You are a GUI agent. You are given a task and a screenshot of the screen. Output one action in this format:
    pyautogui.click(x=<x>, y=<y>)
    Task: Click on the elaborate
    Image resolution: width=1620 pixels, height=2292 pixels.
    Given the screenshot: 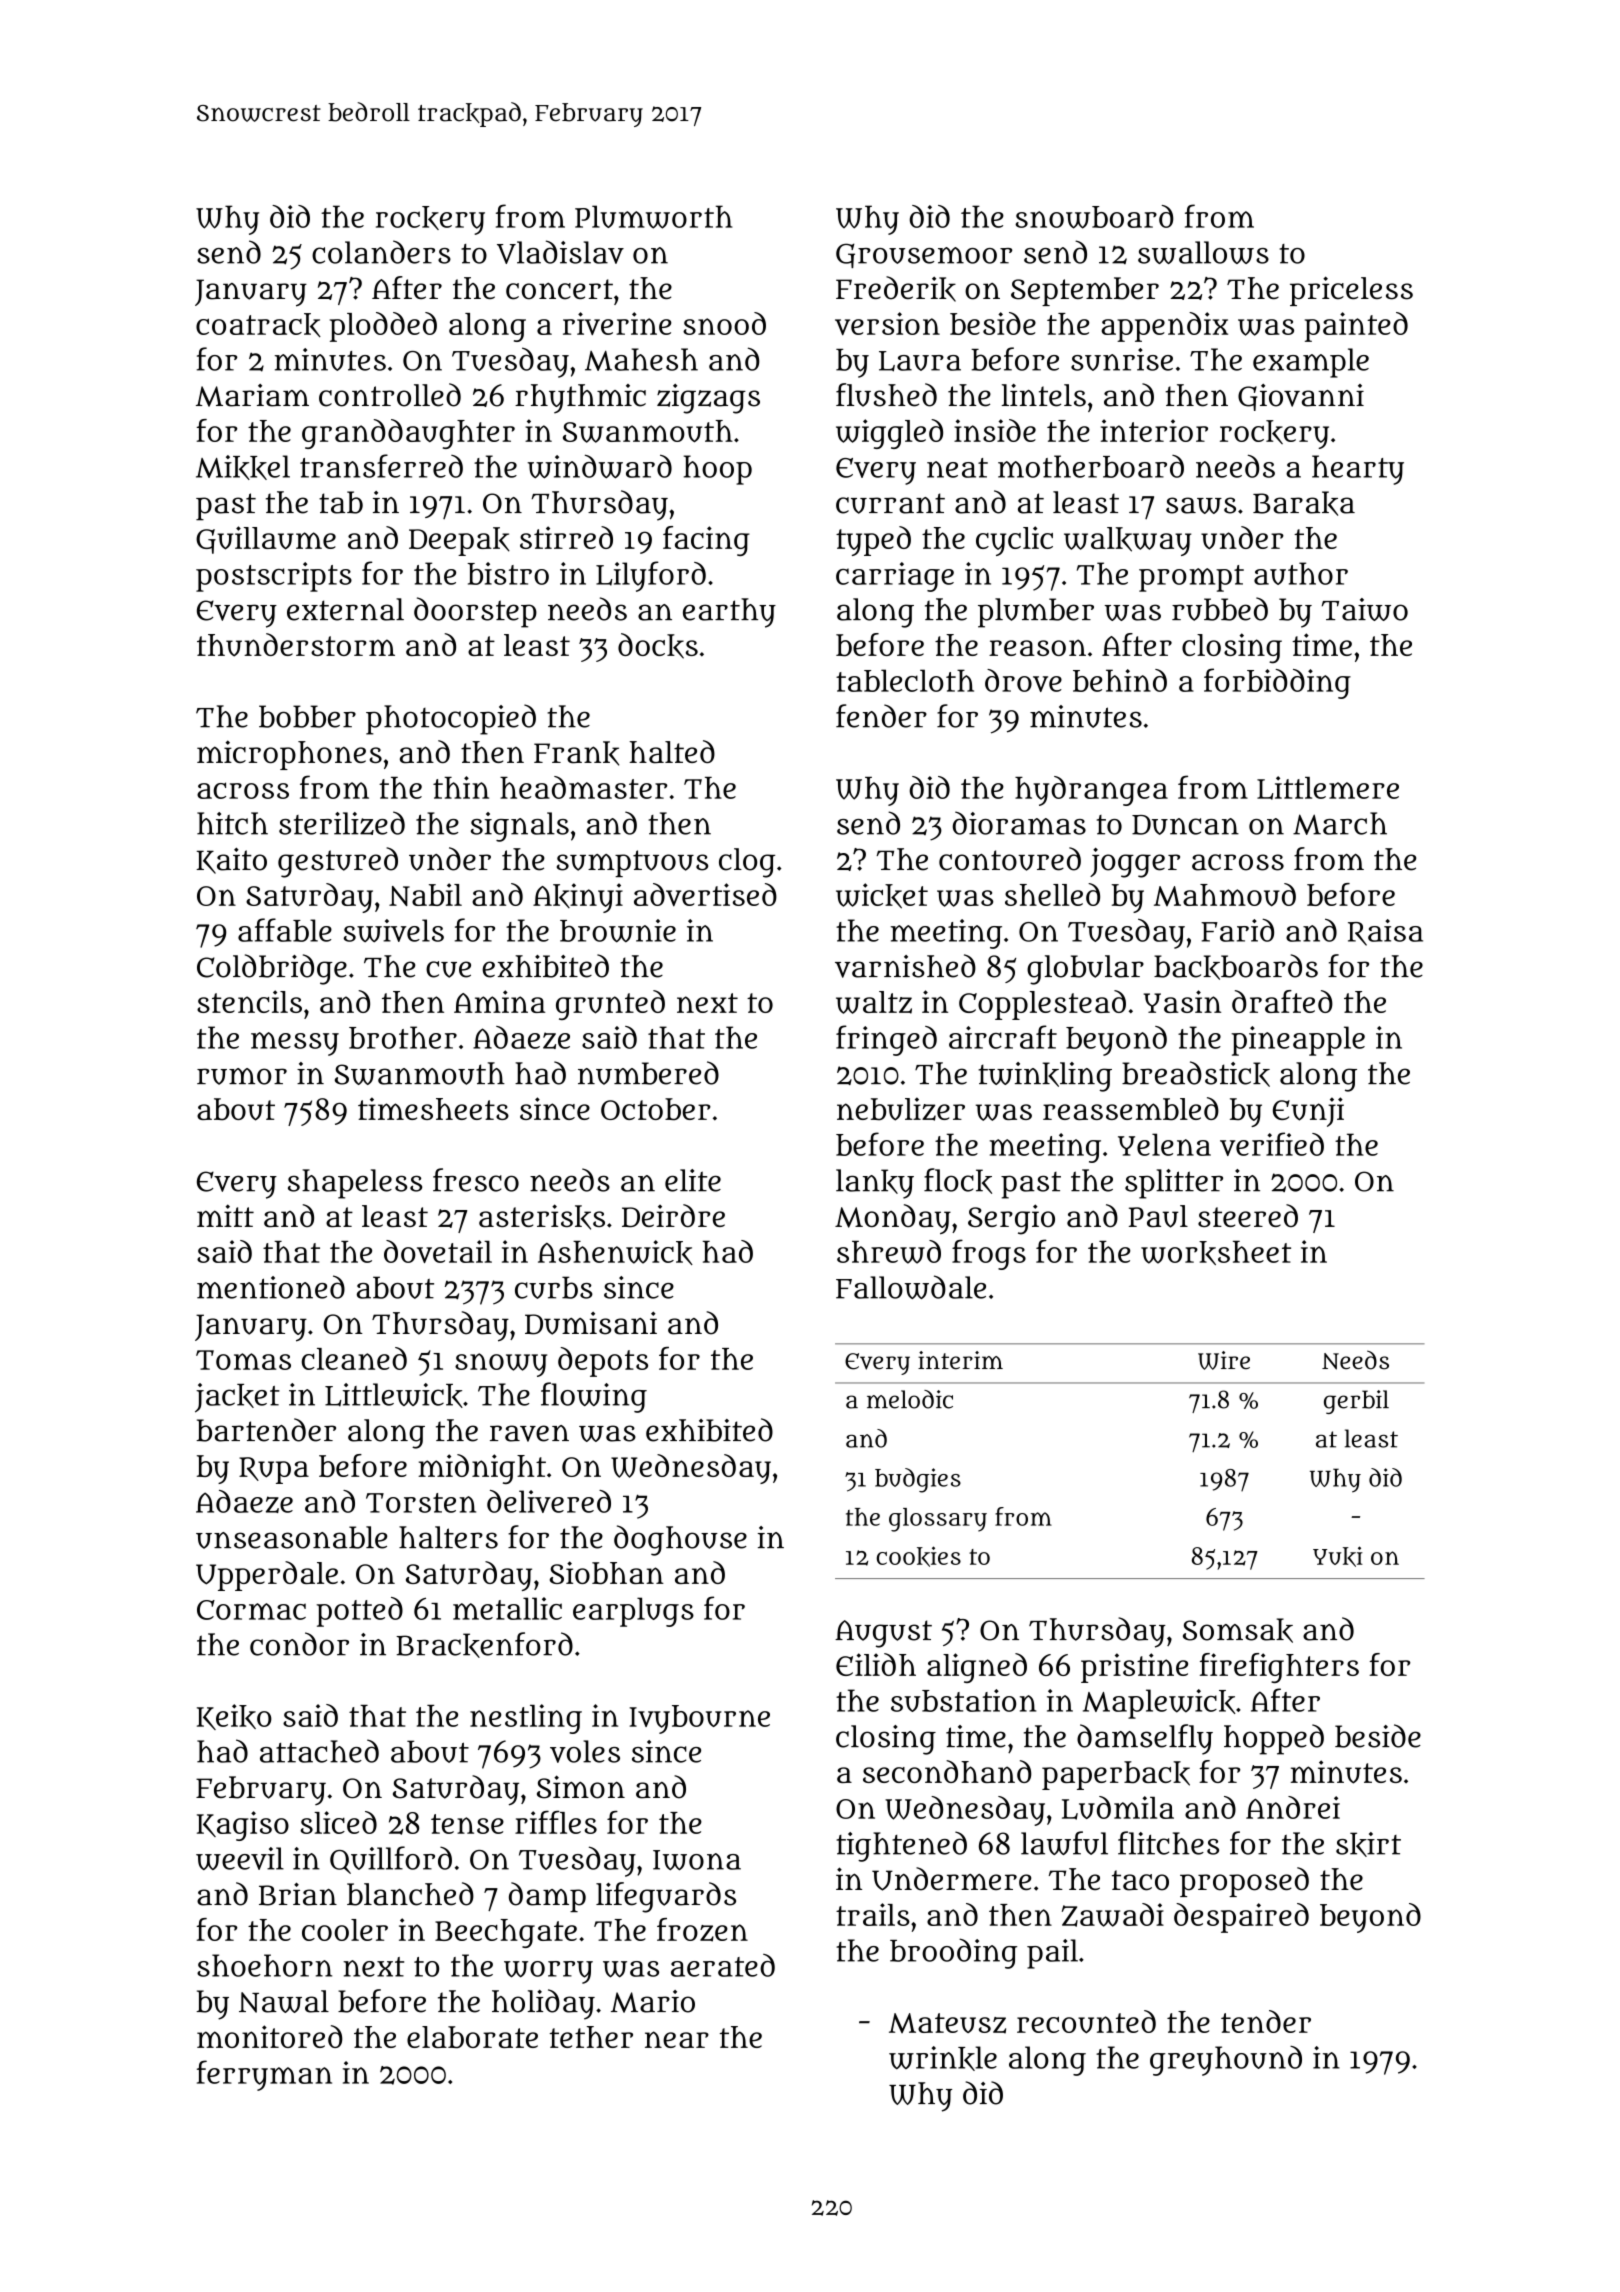 What is the action you would take?
    pyautogui.click(x=472, y=2037)
